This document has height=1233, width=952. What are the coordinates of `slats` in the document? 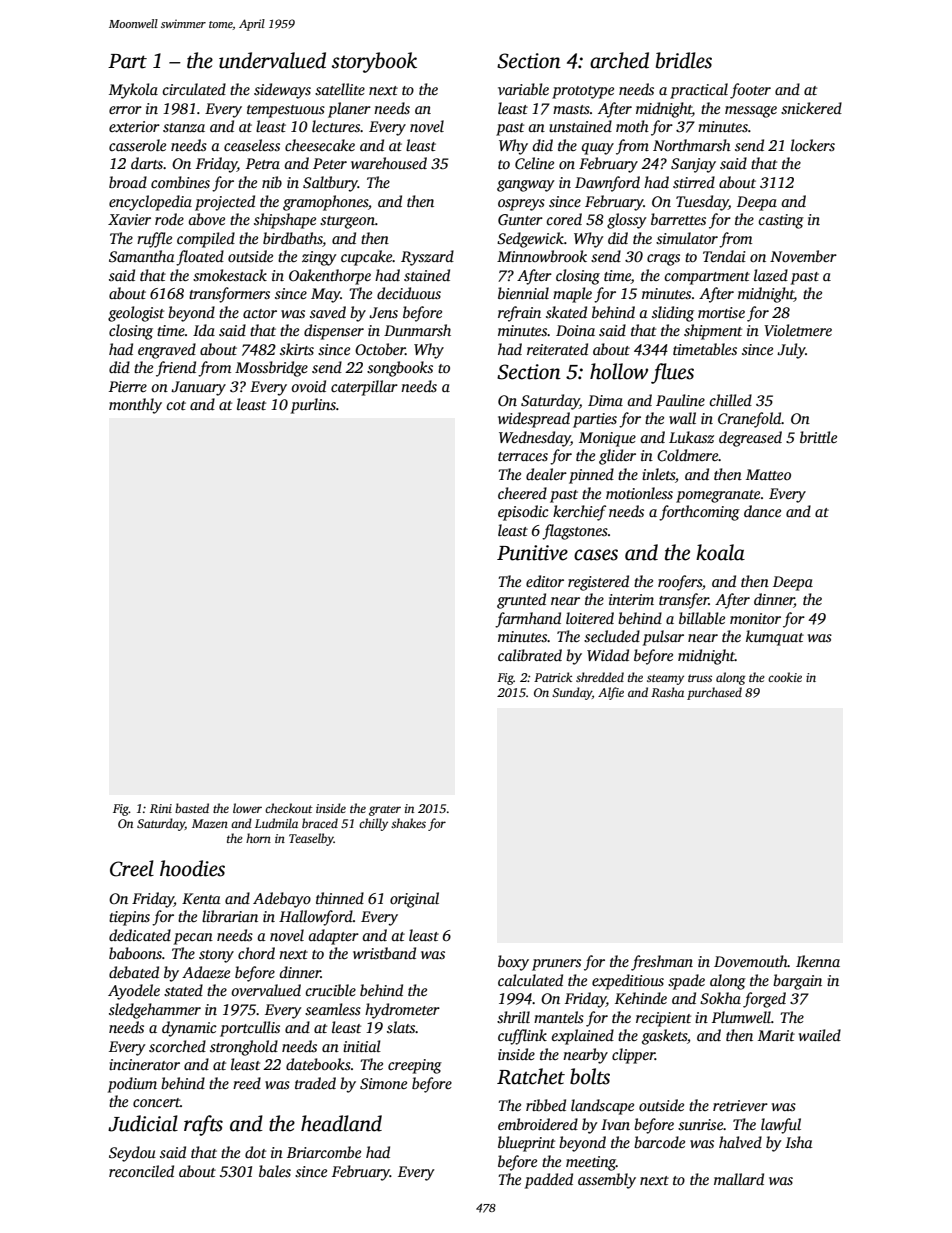 It's located at (401, 1027).
